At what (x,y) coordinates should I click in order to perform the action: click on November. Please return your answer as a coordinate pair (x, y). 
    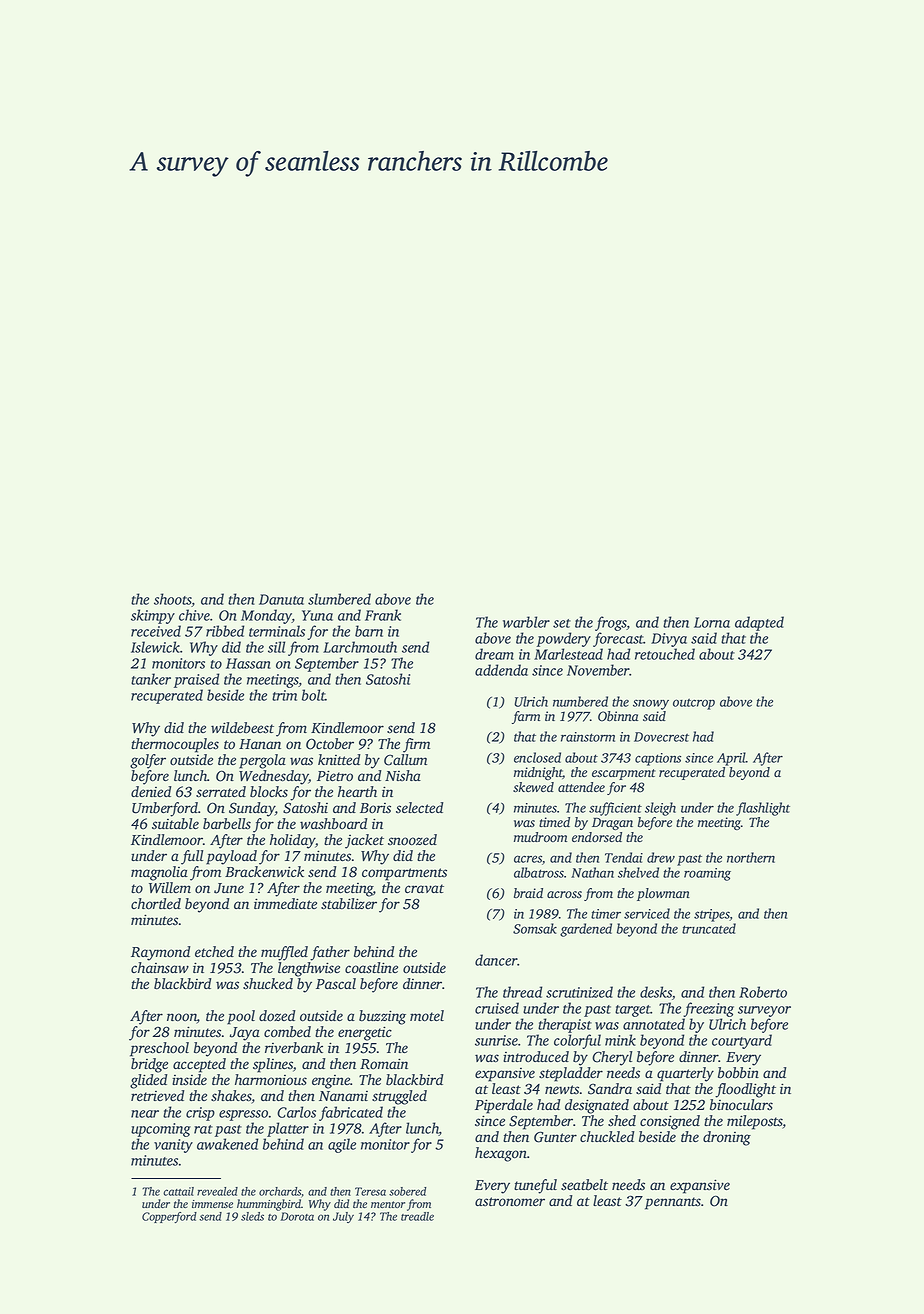
    Looking at the image, I should click on (598, 670).
